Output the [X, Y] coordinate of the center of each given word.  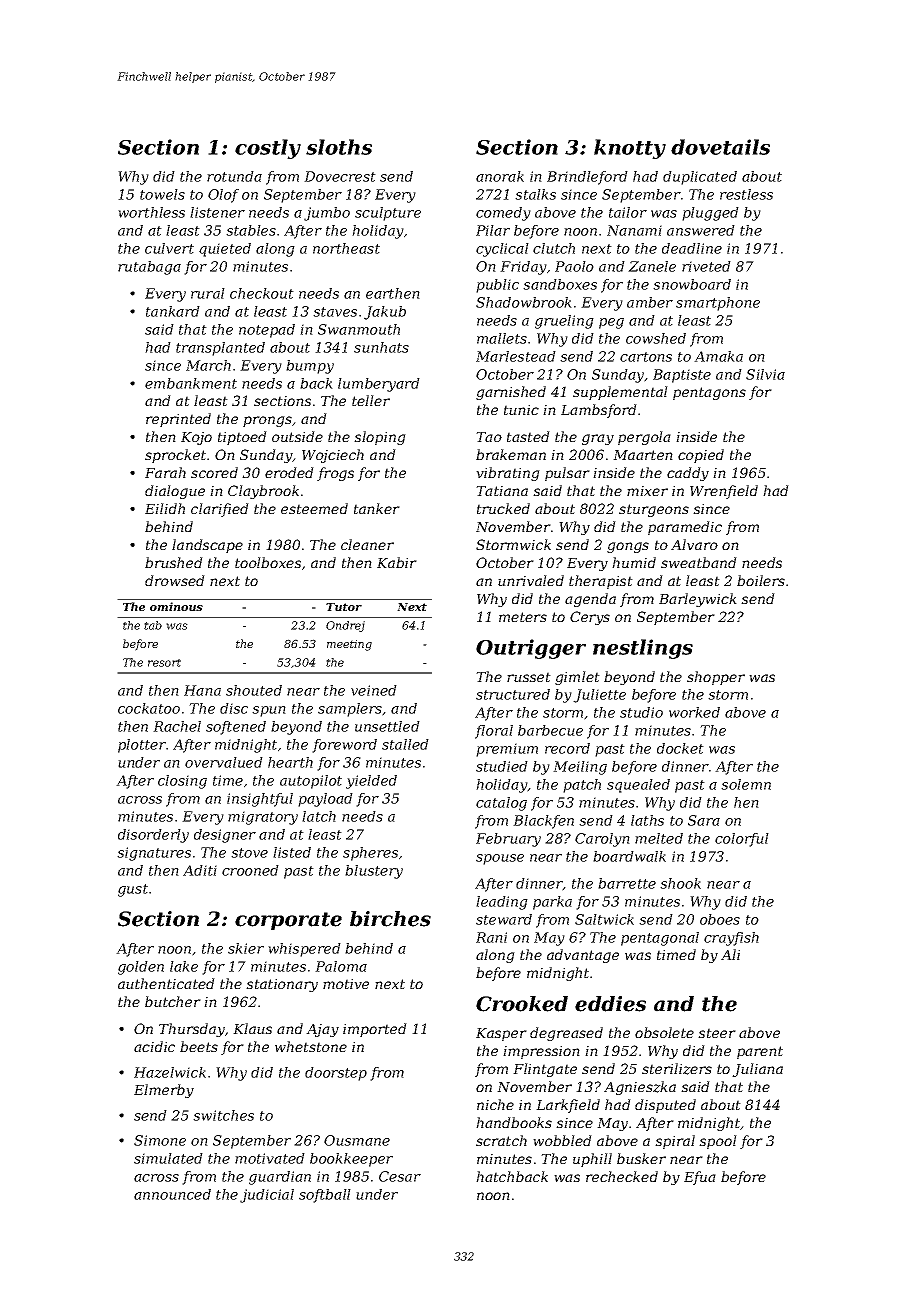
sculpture [388, 214]
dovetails [720, 147]
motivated [270, 1158]
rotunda [234, 176]
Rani [491, 937]
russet [529, 677]
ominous [176, 606]
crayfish [731, 939]
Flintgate [545, 1070]
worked [694, 712]
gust [133, 890]
